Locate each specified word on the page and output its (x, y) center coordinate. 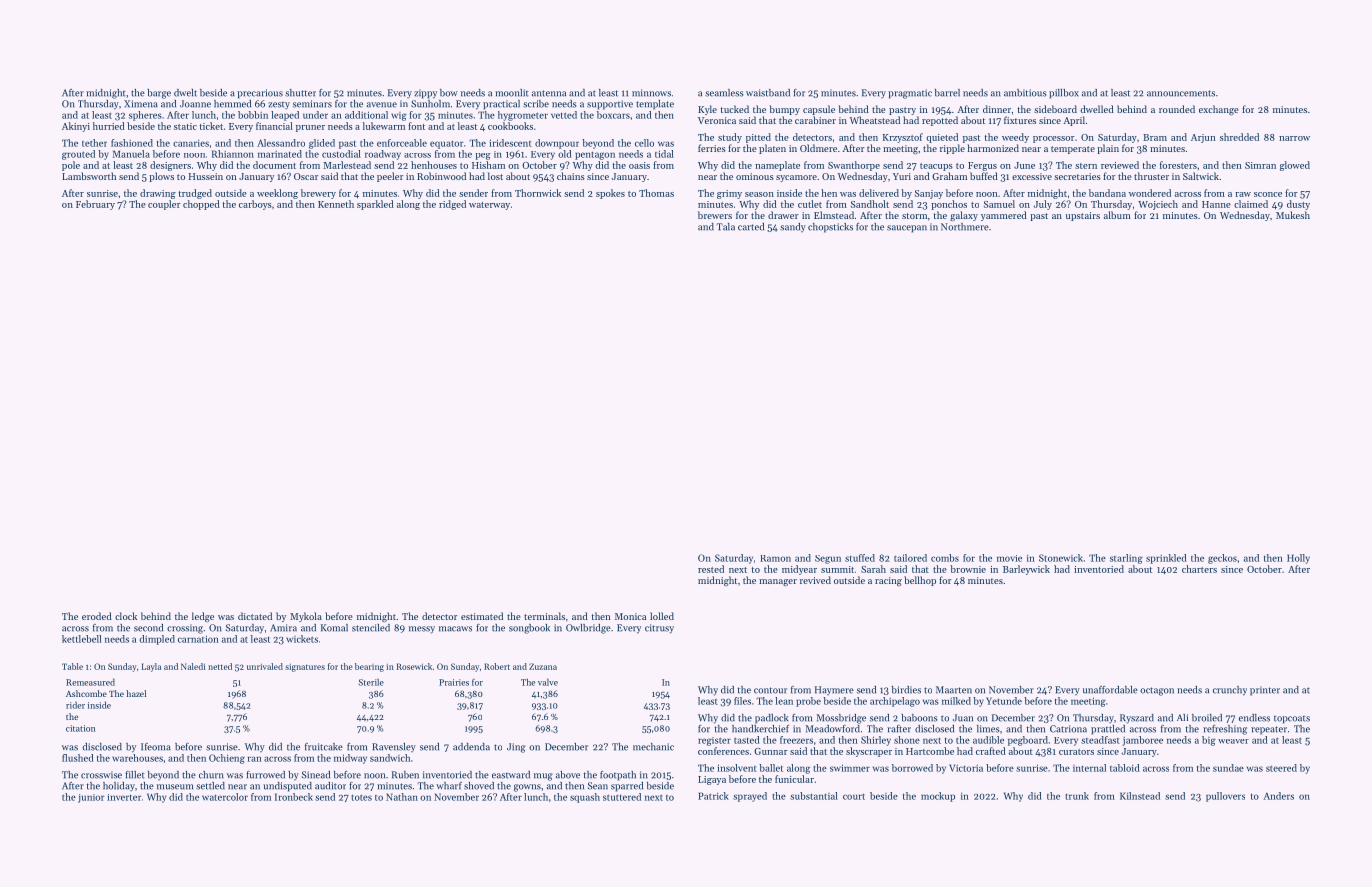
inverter (124, 797)
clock (126, 616)
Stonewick (1061, 558)
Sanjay (929, 194)
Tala (725, 227)
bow (449, 93)
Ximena (141, 104)
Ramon (775, 558)
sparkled (375, 205)
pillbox (1064, 94)
